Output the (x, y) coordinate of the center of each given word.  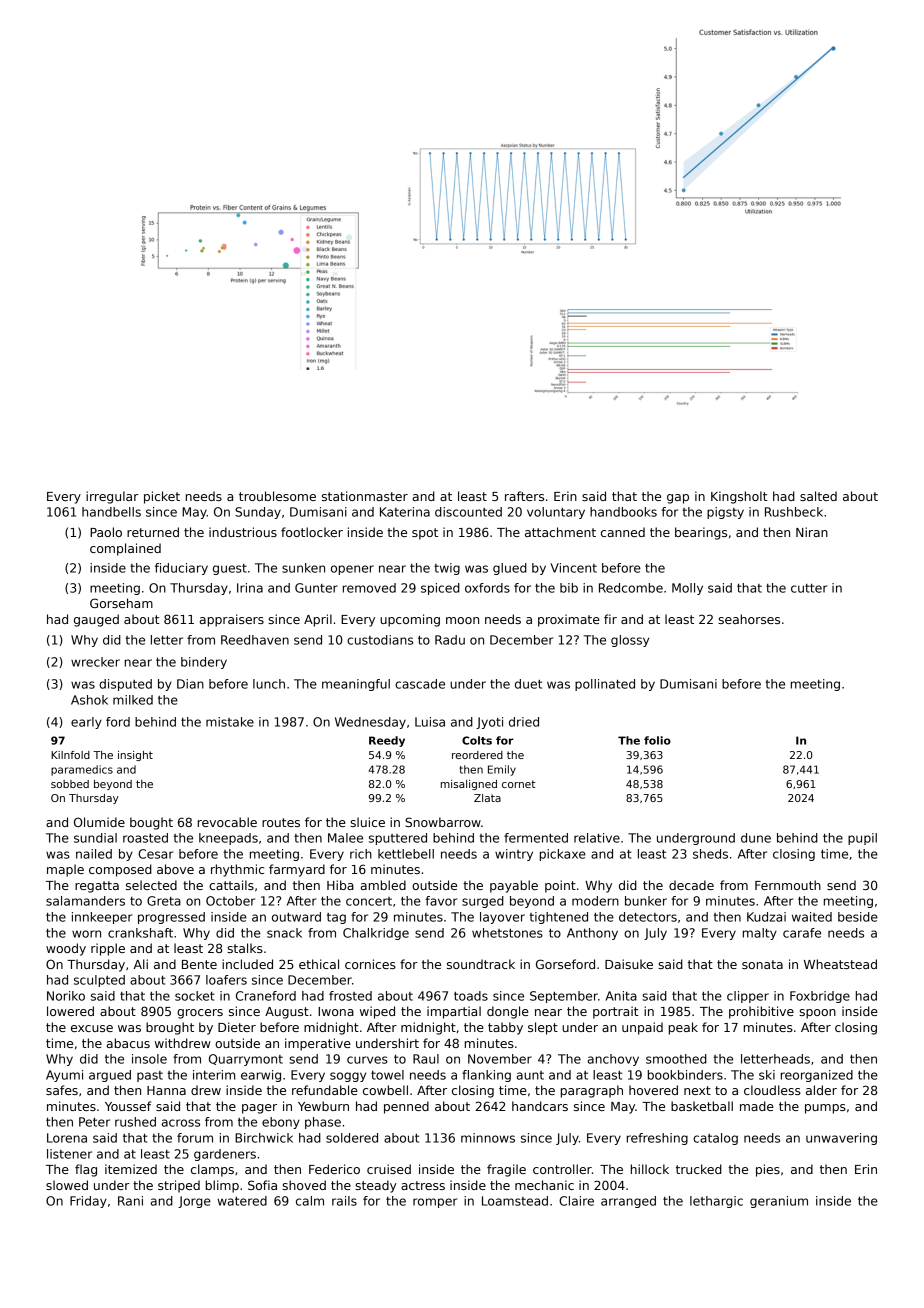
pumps (825, 1109)
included (247, 964)
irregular (112, 497)
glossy (630, 641)
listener (69, 1154)
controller (562, 1169)
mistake (230, 722)
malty (760, 934)
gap (678, 499)
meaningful (356, 685)
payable (514, 886)
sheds (710, 854)
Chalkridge (376, 934)
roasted (145, 838)
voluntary (556, 513)
